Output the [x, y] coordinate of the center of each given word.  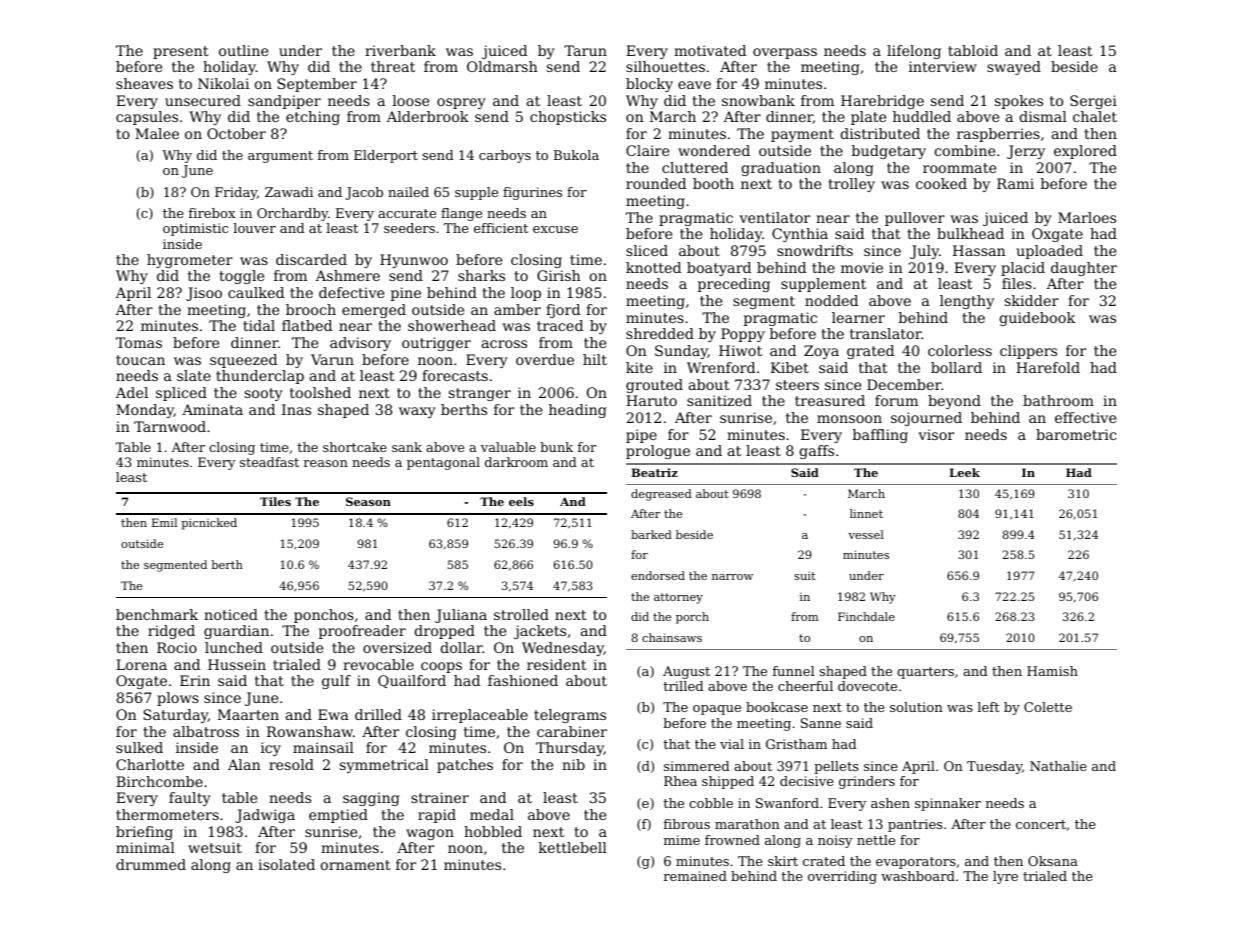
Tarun [585, 50]
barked [651, 534]
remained [695, 876]
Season [368, 501]
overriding [842, 877]
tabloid [973, 50]
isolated [286, 864]
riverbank [400, 50]
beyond [954, 402]
